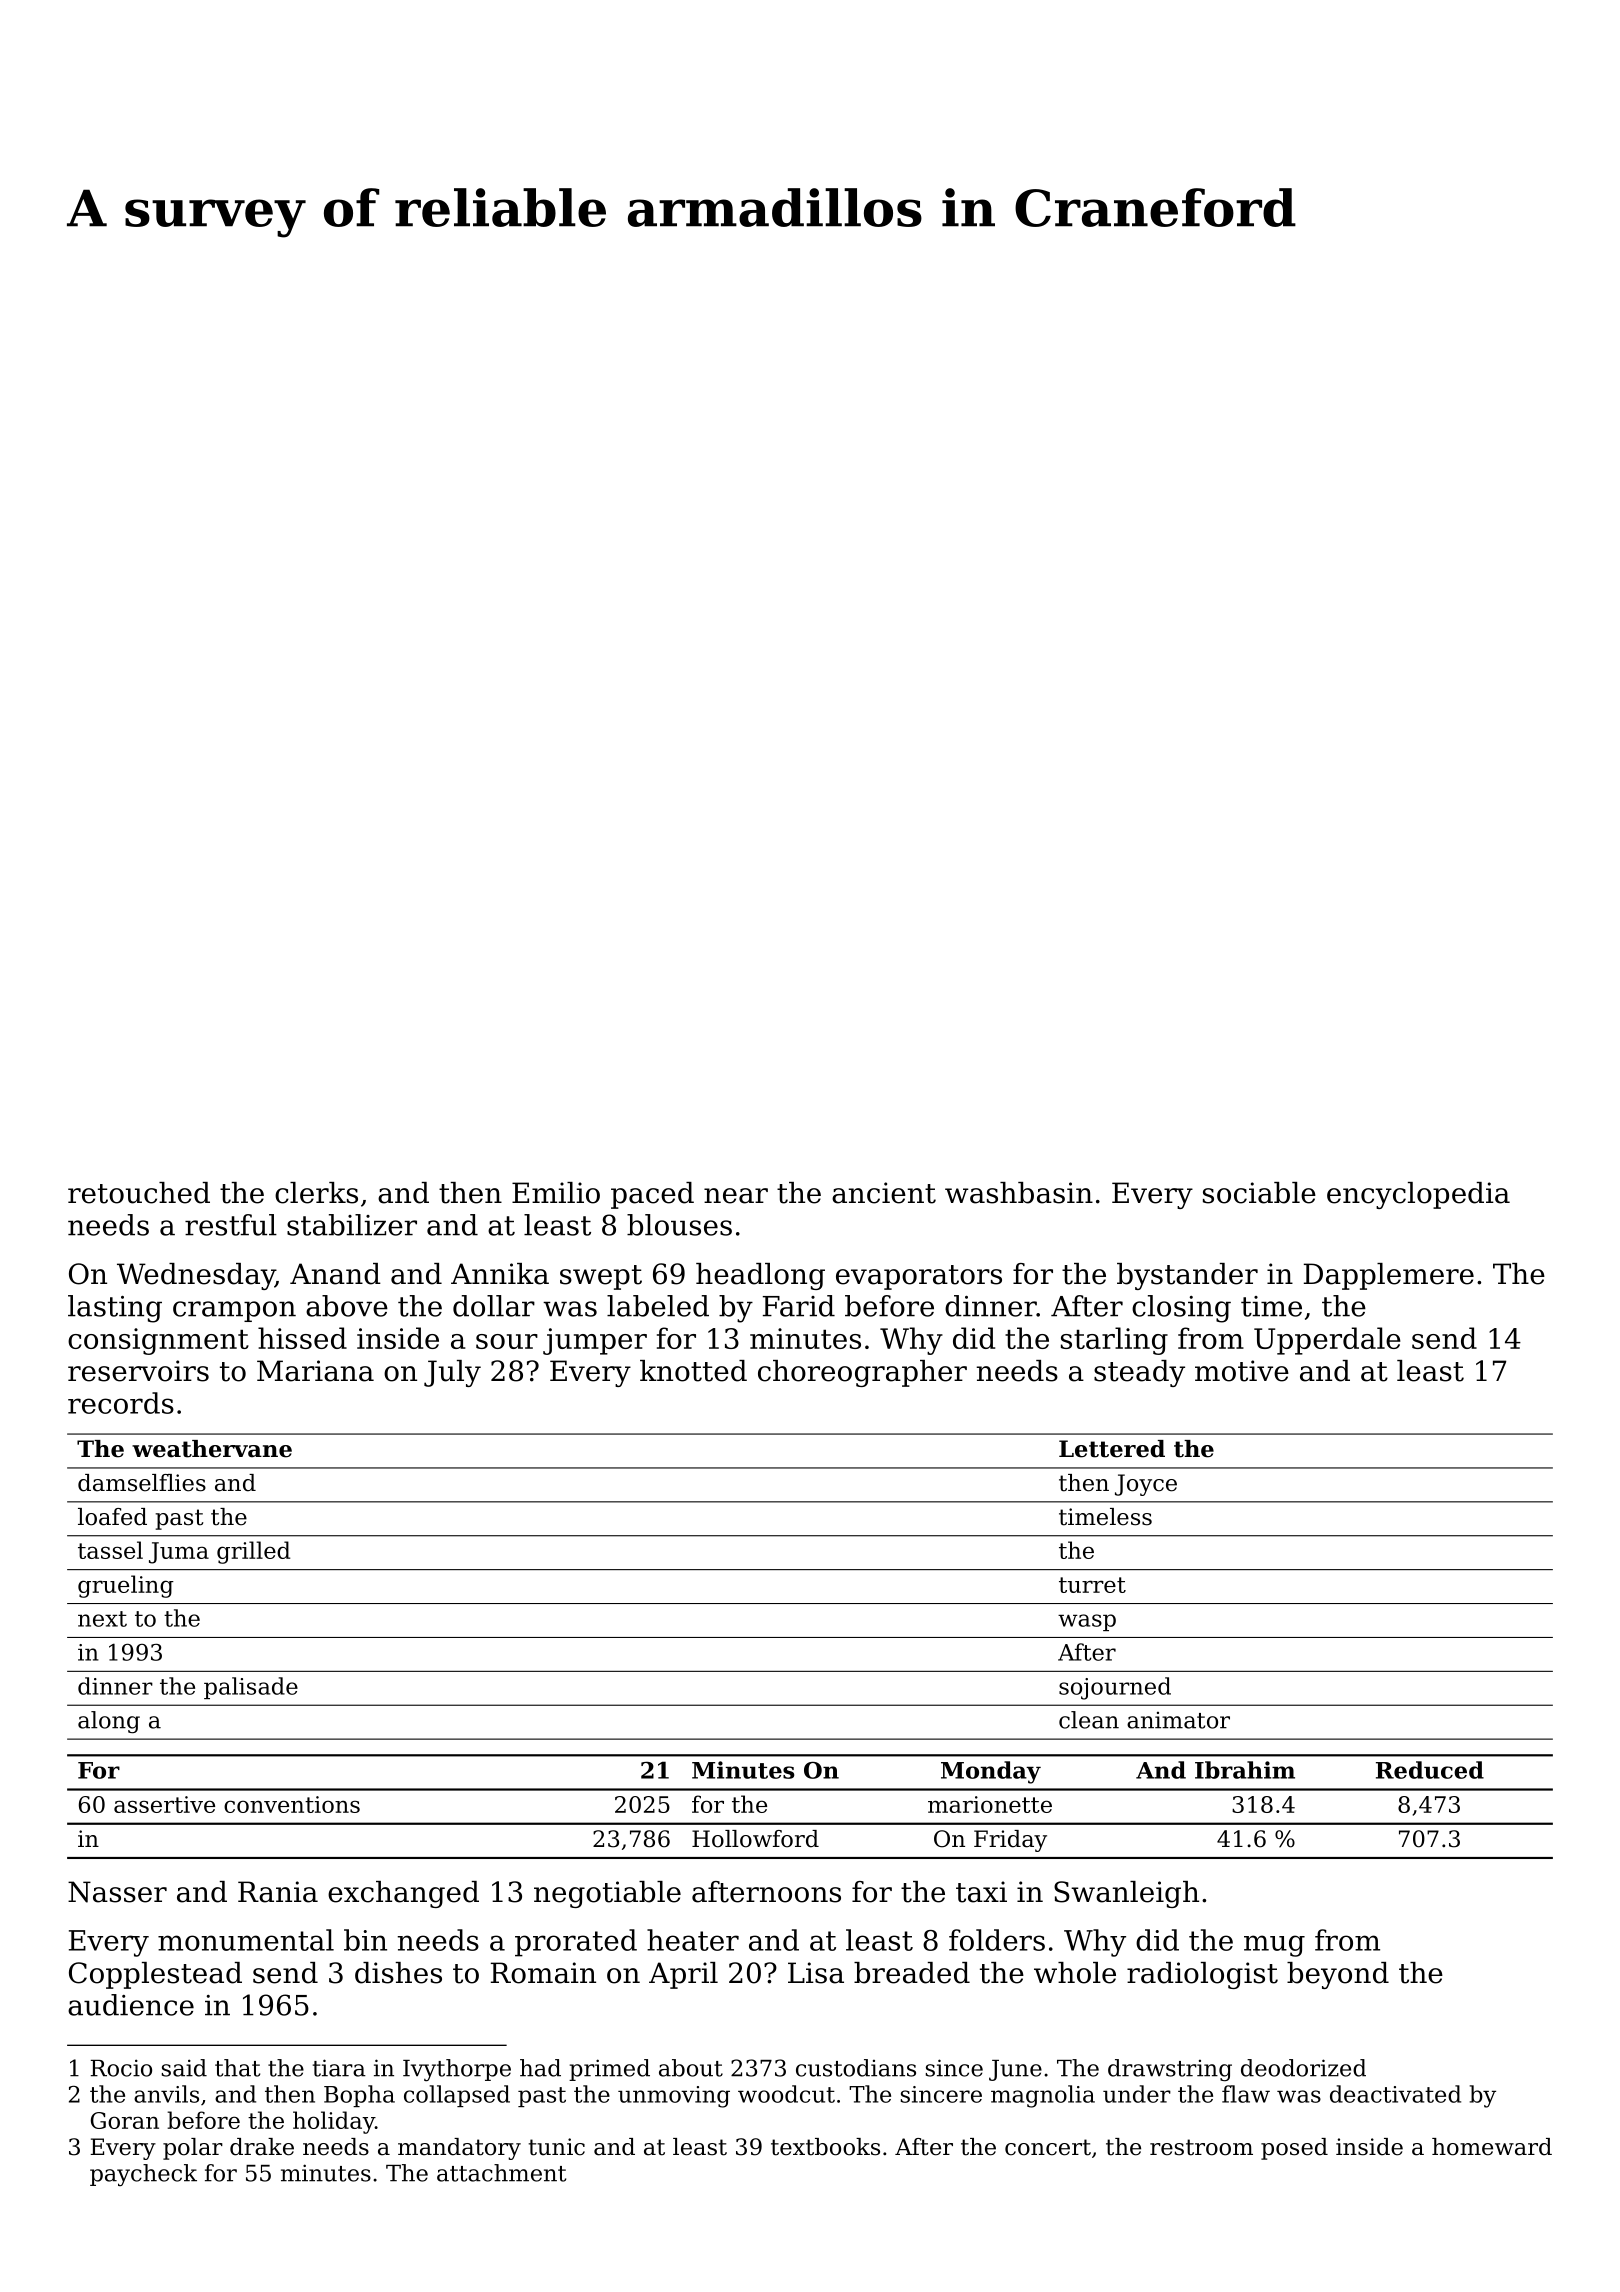  Describe the element at coordinates (1395, 2094) in the image. I see `deactivated` at that location.
